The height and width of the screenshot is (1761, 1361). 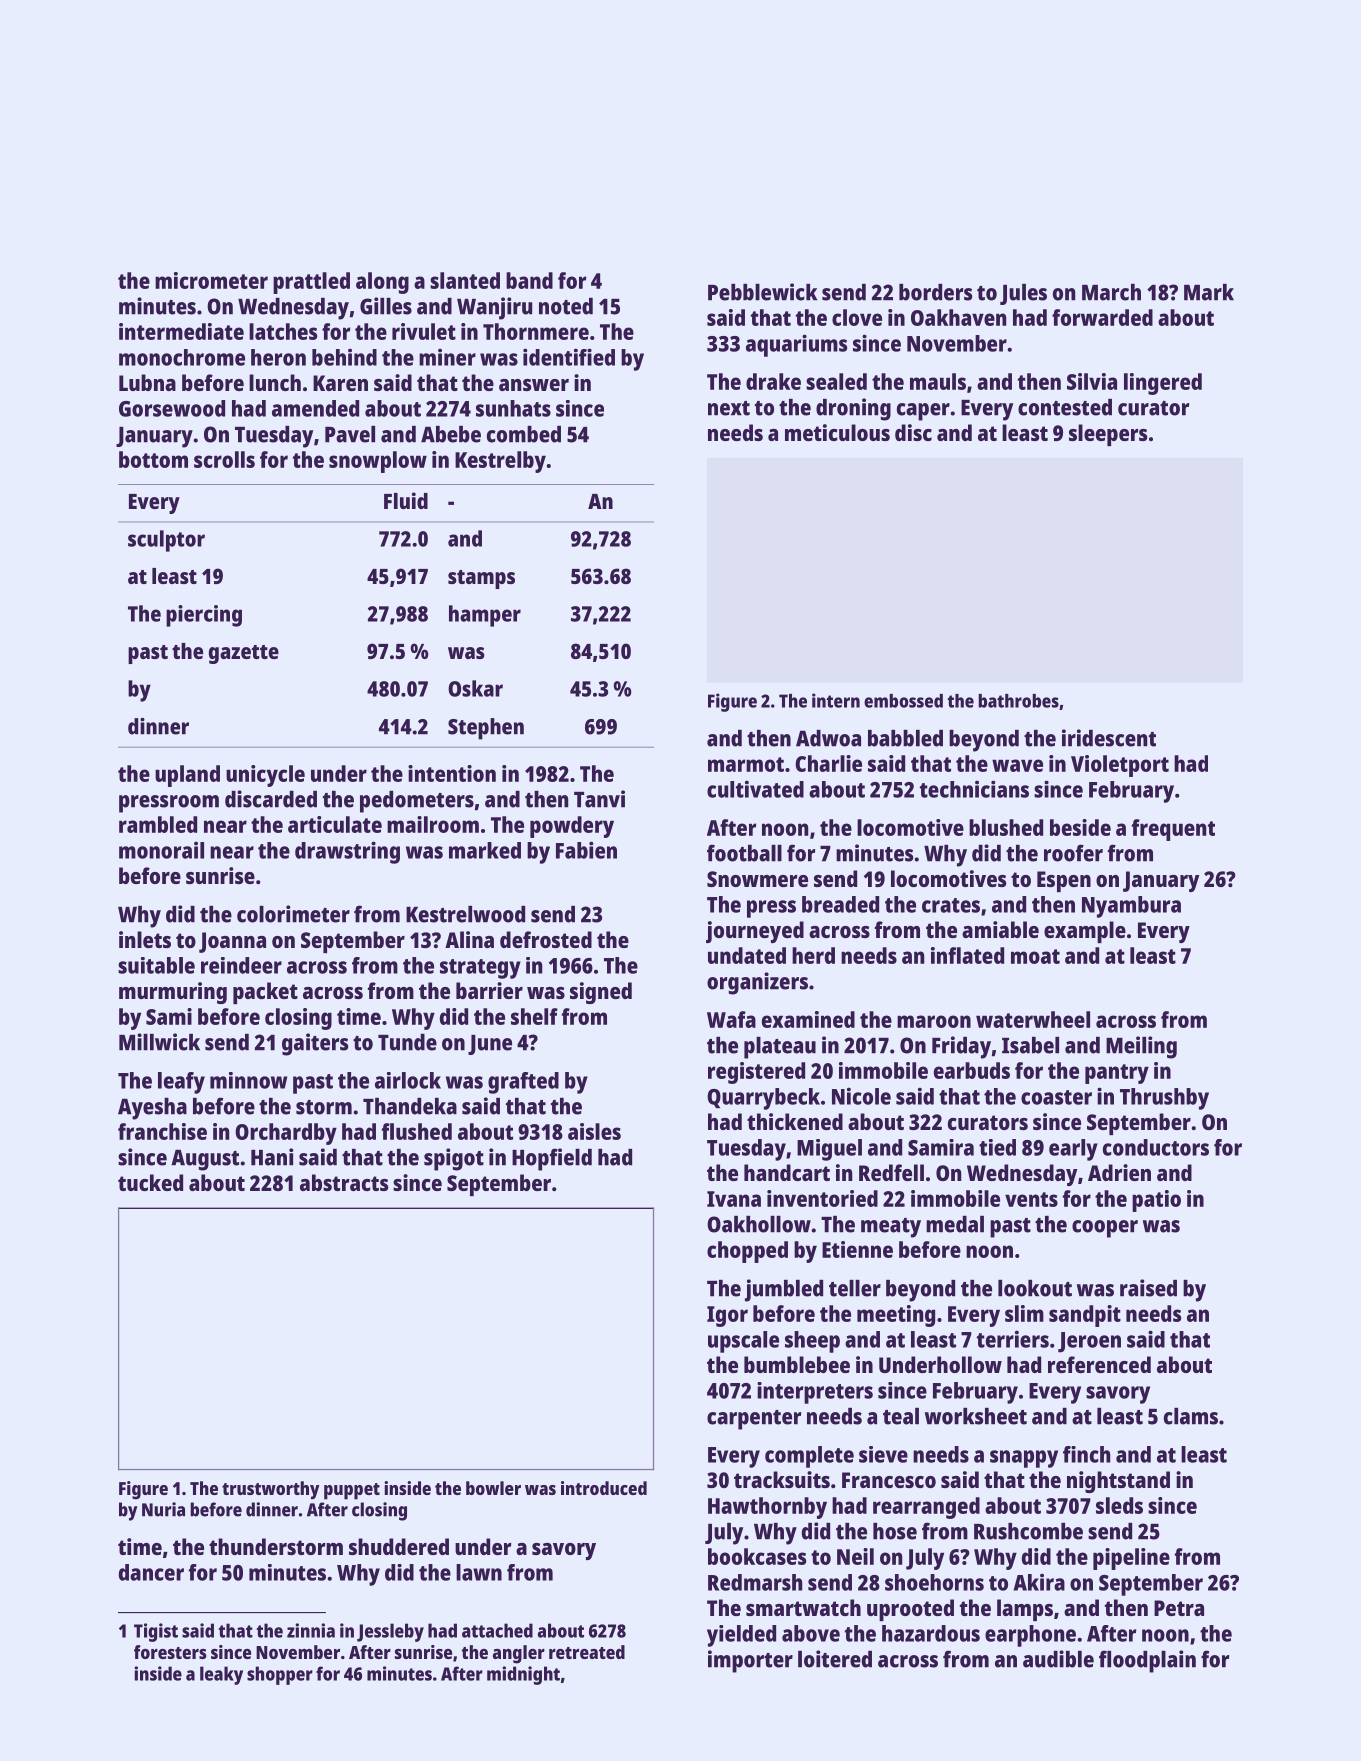 I want to click on band, so click(x=529, y=280).
